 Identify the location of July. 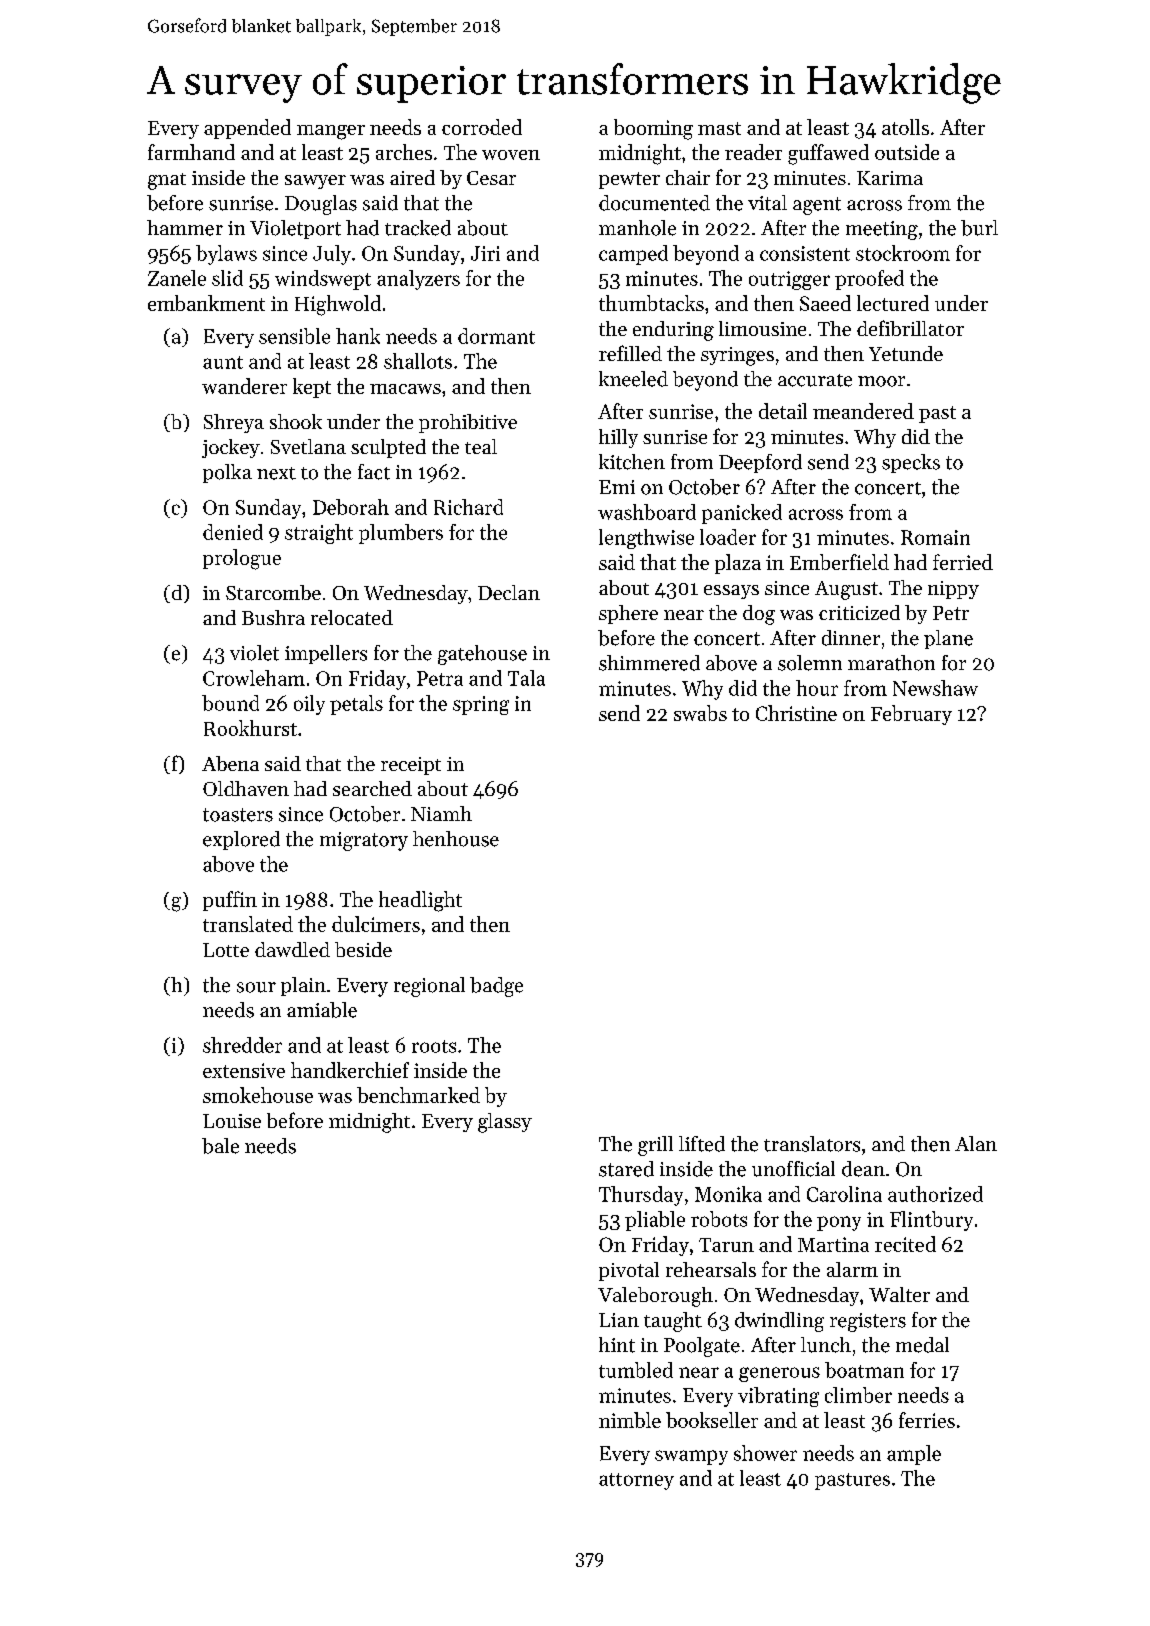
(332, 255).
